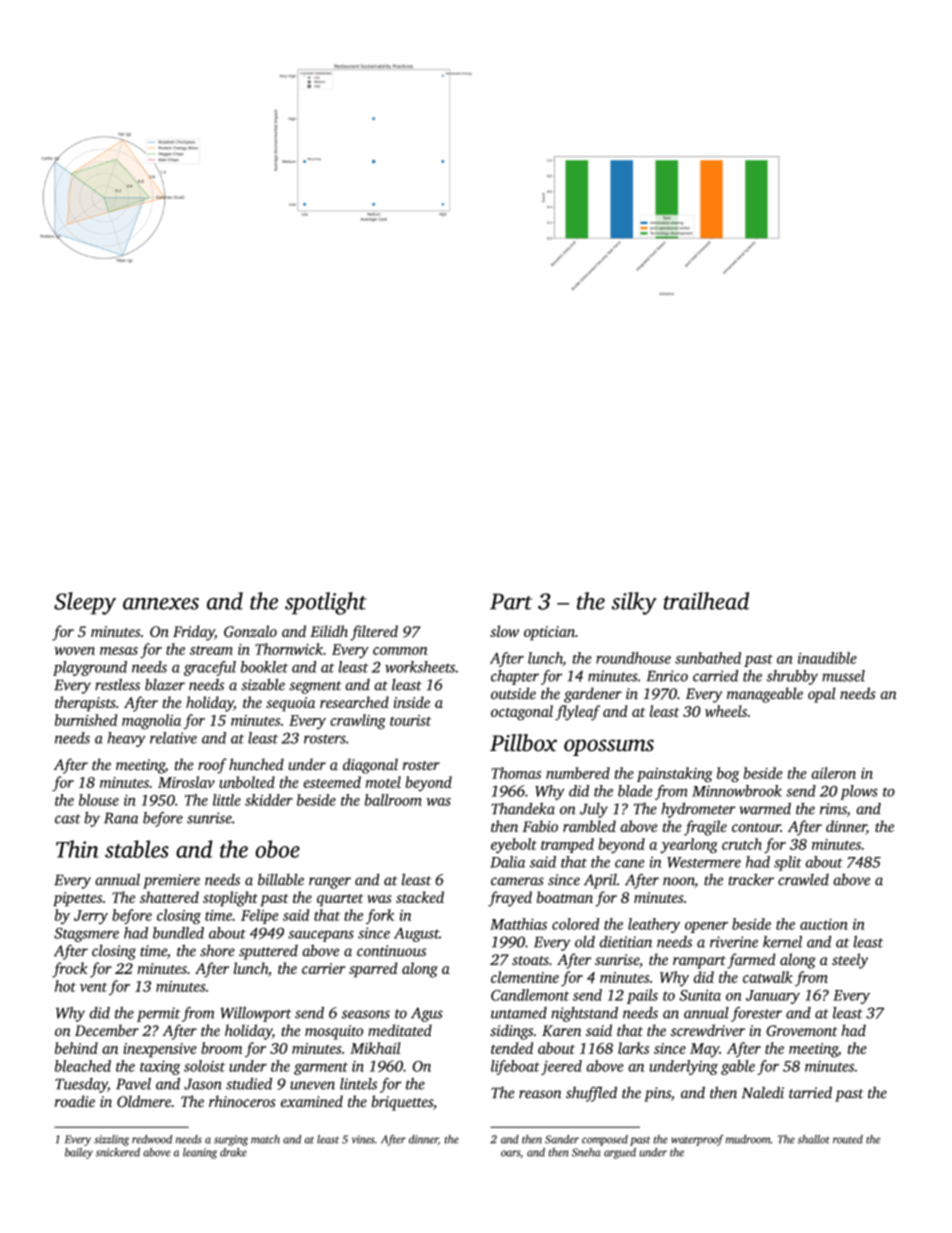 The height and width of the screenshot is (1233, 952). What do you see at coordinates (706, 601) in the screenshot?
I see `trailhead` at bounding box center [706, 601].
